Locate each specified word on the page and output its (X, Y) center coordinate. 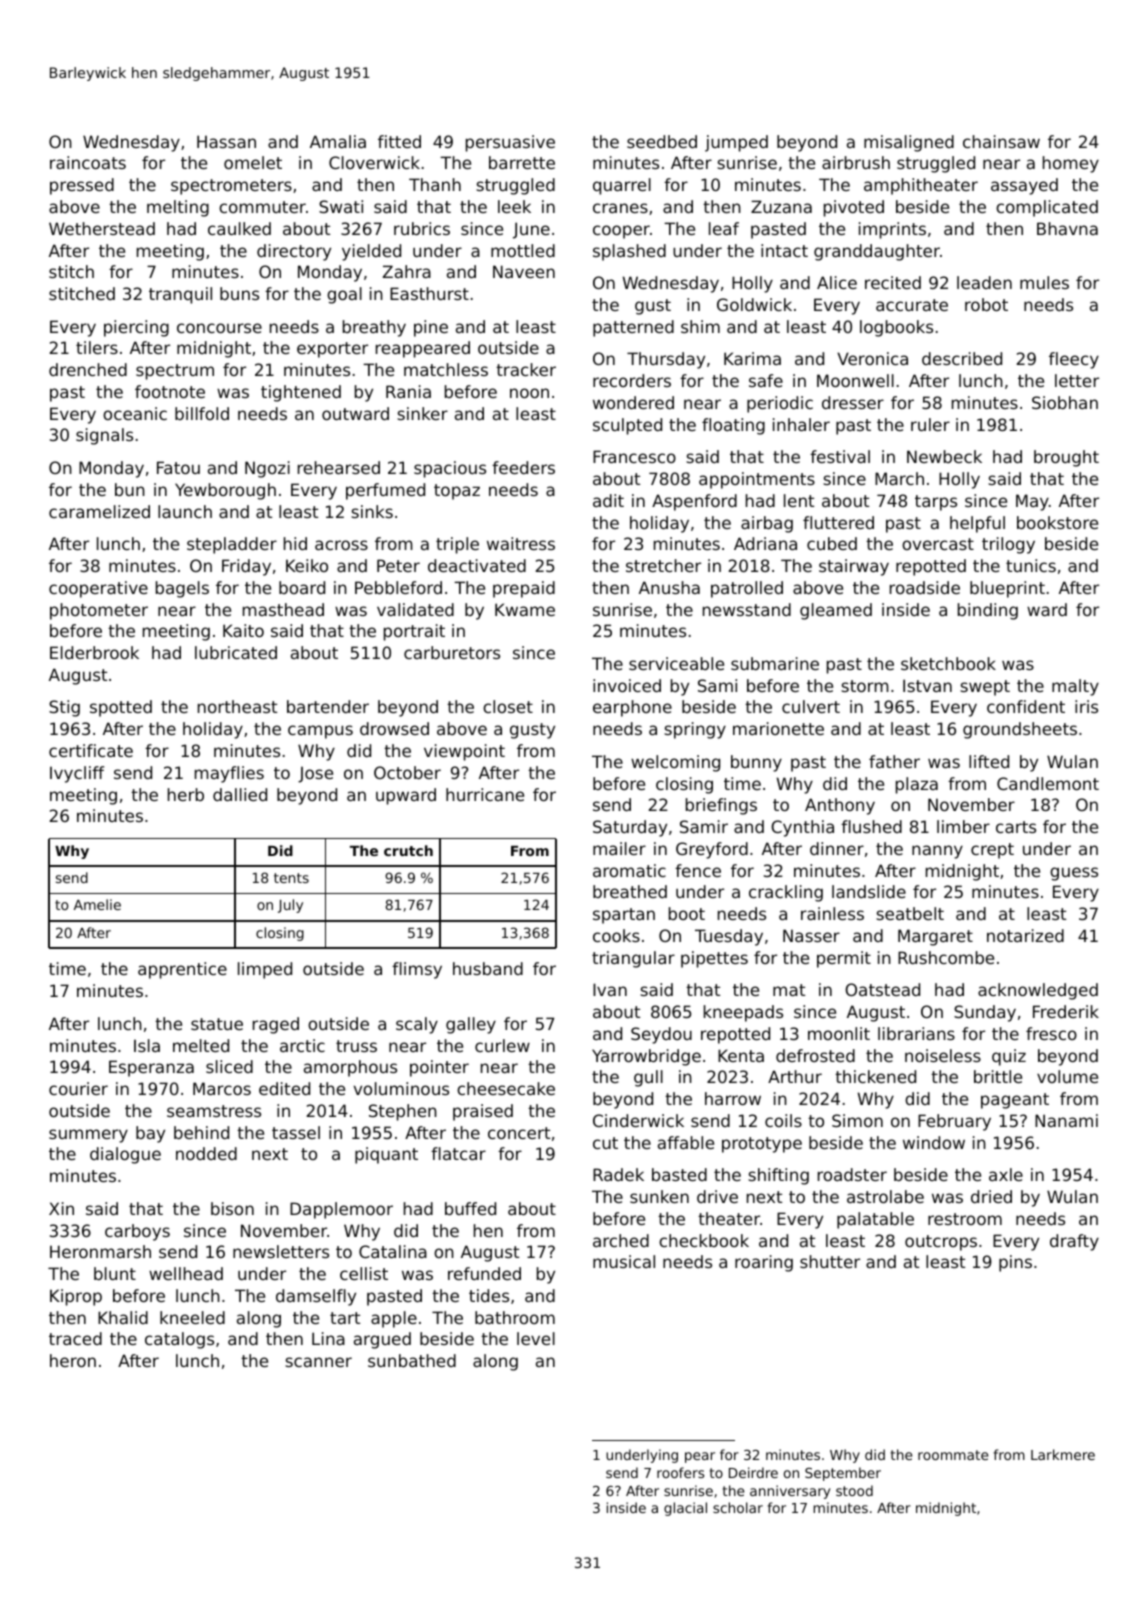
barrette (522, 162)
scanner (318, 1362)
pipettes (714, 959)
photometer (99, 611)
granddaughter (877, 252)
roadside (925, 587)
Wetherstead (102, 228)
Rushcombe (946, 957)
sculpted (627, 426)
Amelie (97, 904)
